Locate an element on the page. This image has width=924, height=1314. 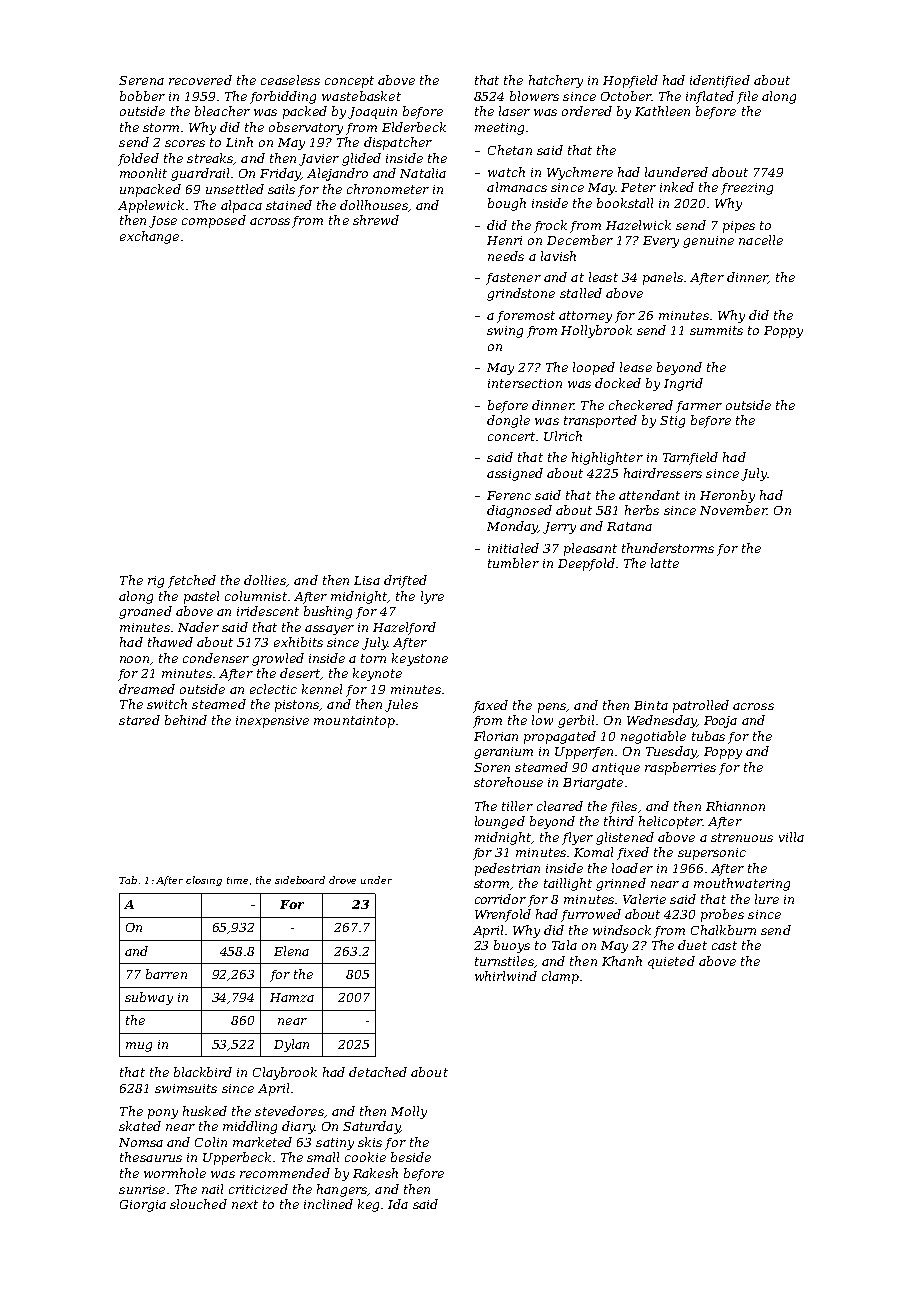
nacelle is located at coordinates (761, 240).
